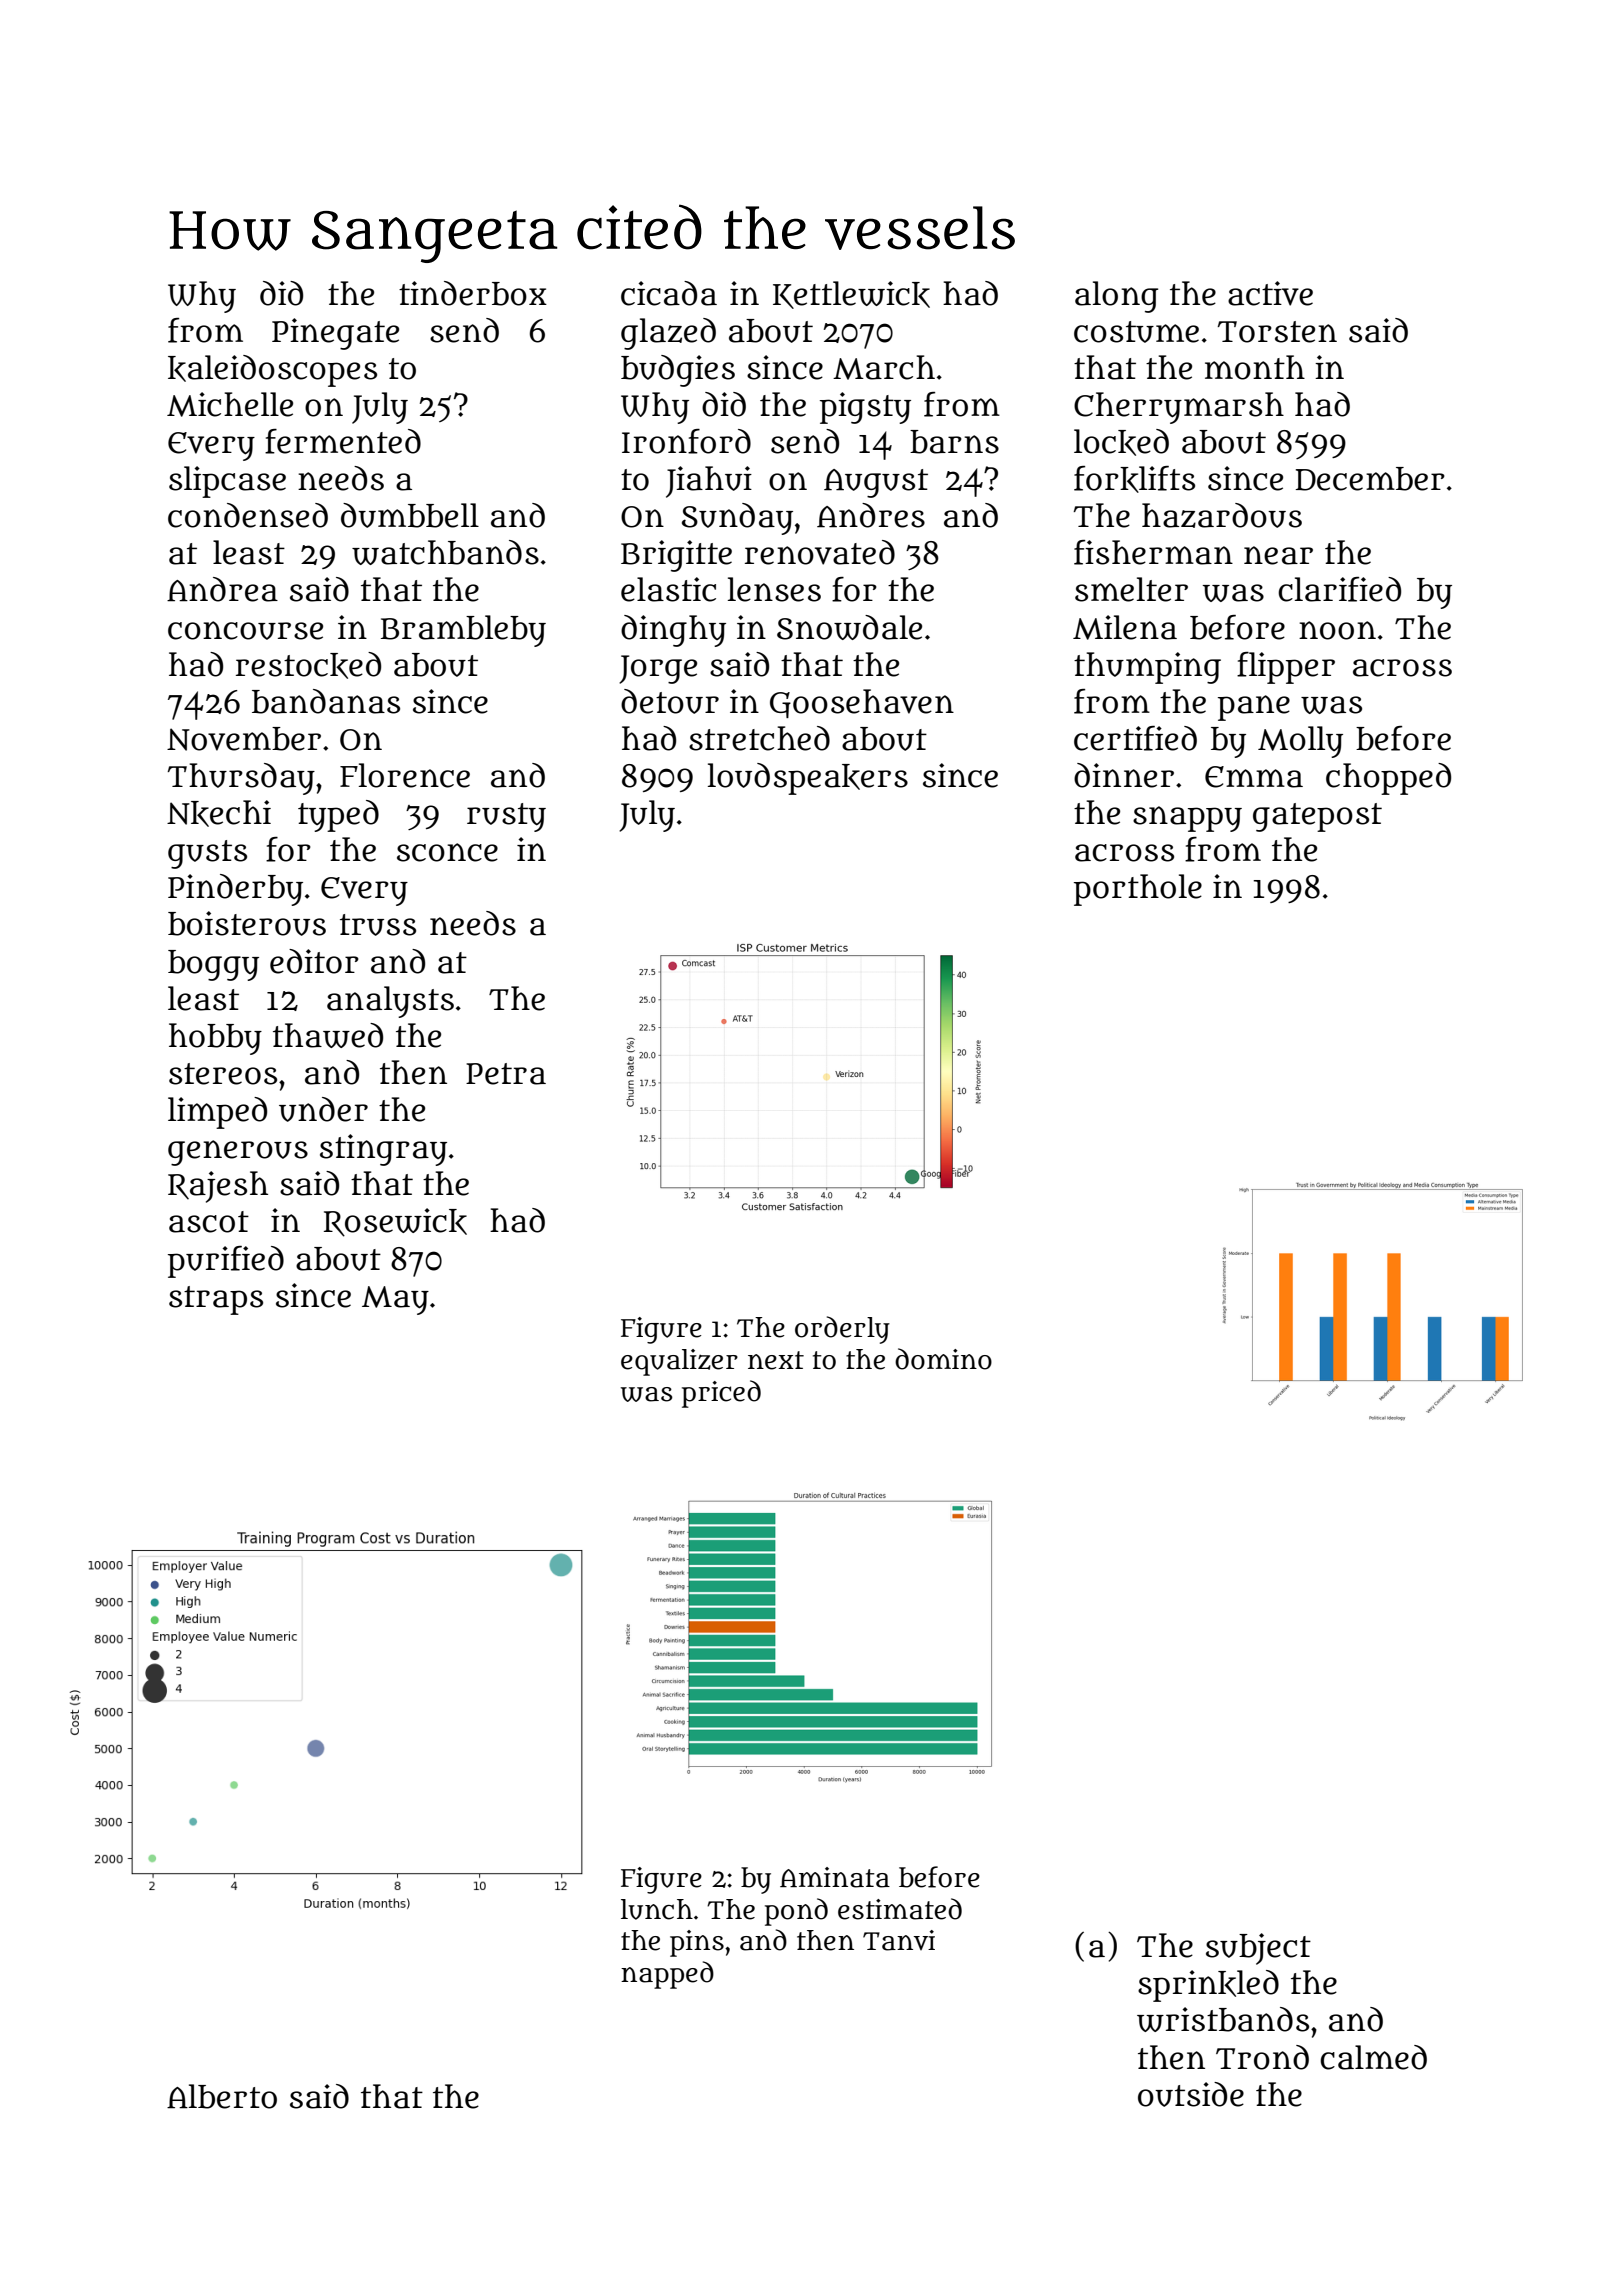 The height and width of the screenshot is (2292, 1620). What do you see at coordinates (378, 925) in the screenshot?
I see `truss` at bounding box center [378, 925].
